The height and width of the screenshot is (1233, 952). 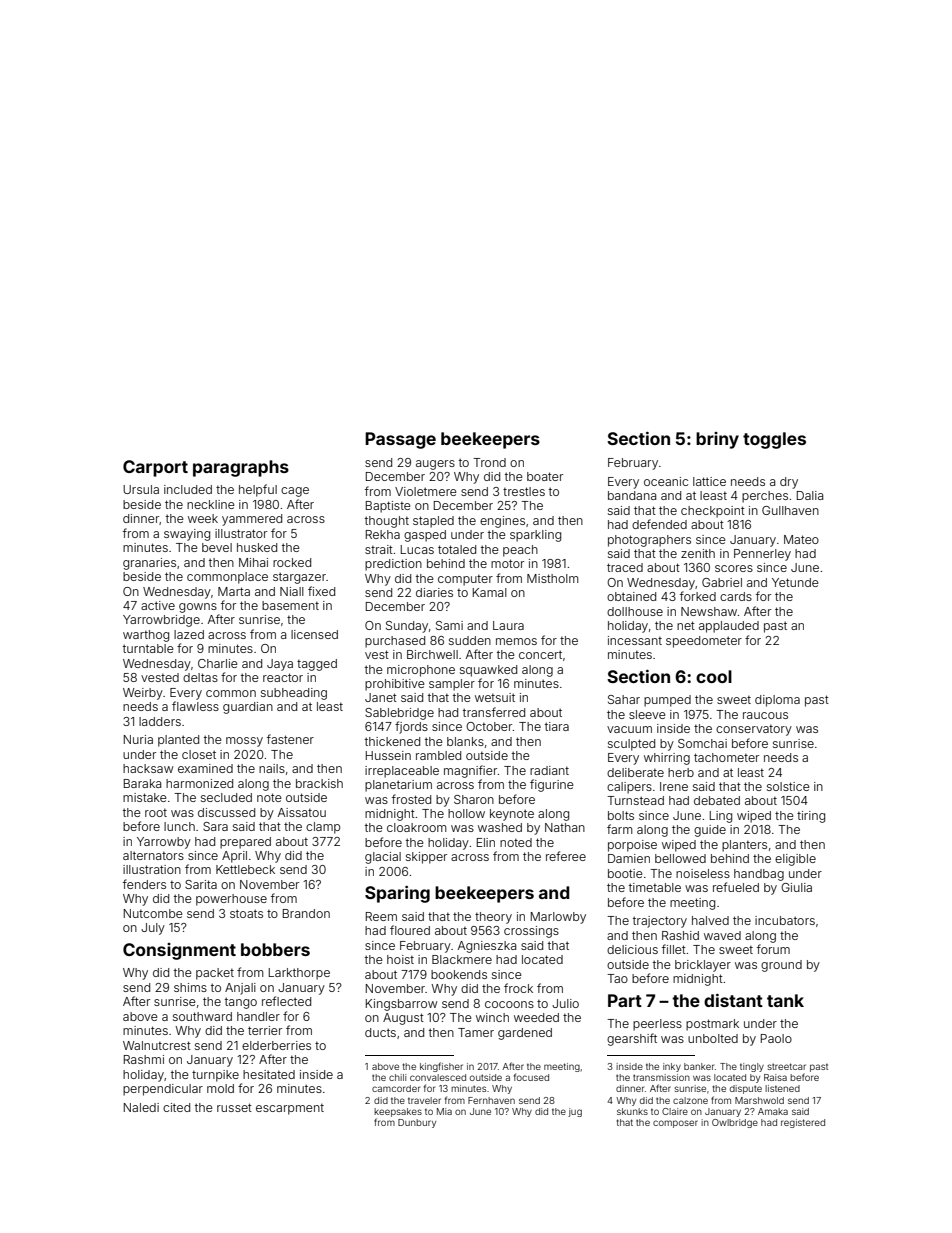 I want to click on boater, so click(x=545, y=476).
